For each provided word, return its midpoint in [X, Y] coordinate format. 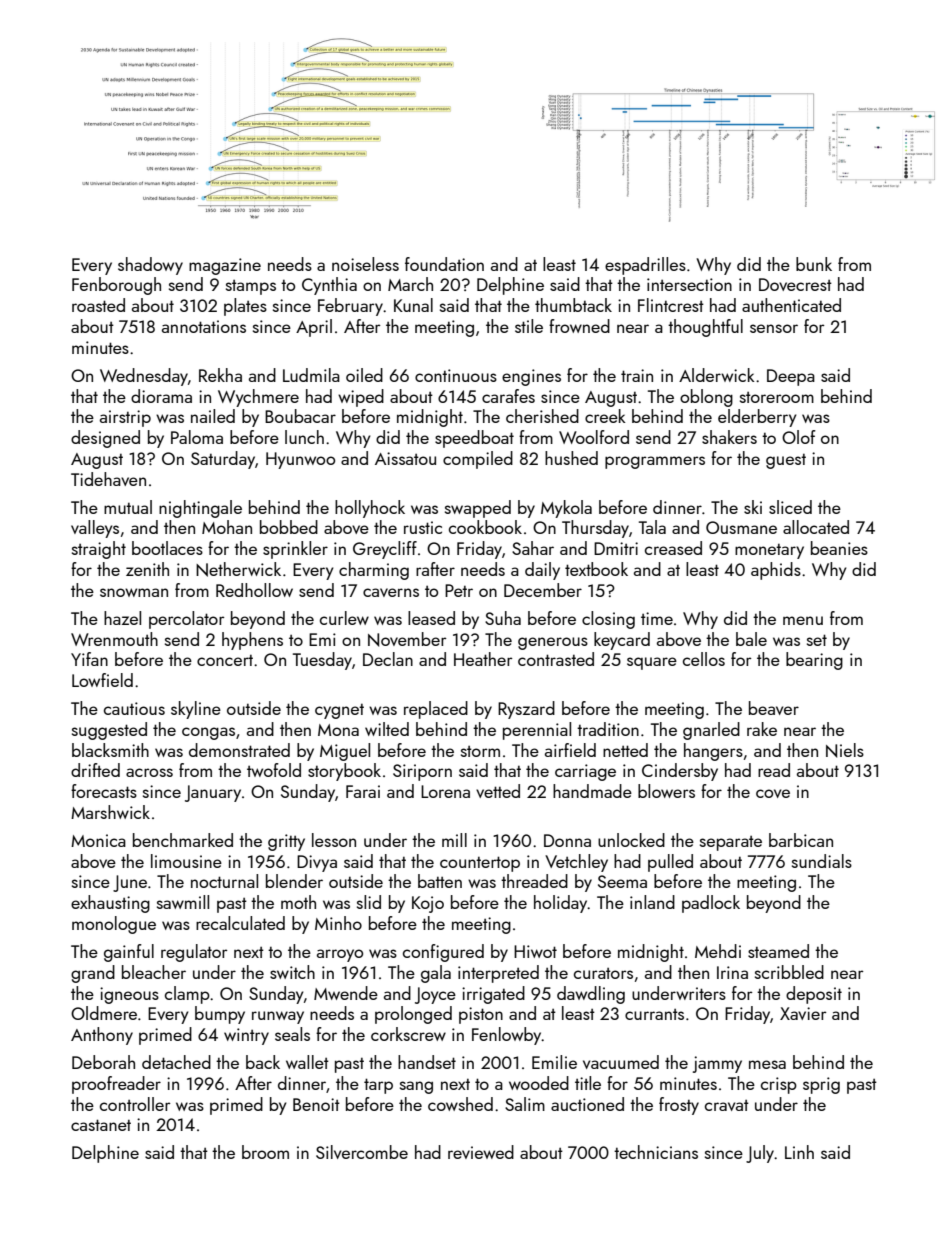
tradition [608, 729]
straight [99, 550]
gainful [129, 953]
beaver [774, 708]
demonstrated [239, 750]
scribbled [789, 972]
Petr [459, 590]
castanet [101, 1125]
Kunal [413, 305]
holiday [561, 904]
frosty [679, 1106]
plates [245, 307]
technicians [656, 1152]
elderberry [757, 418]
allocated [816, 527]
